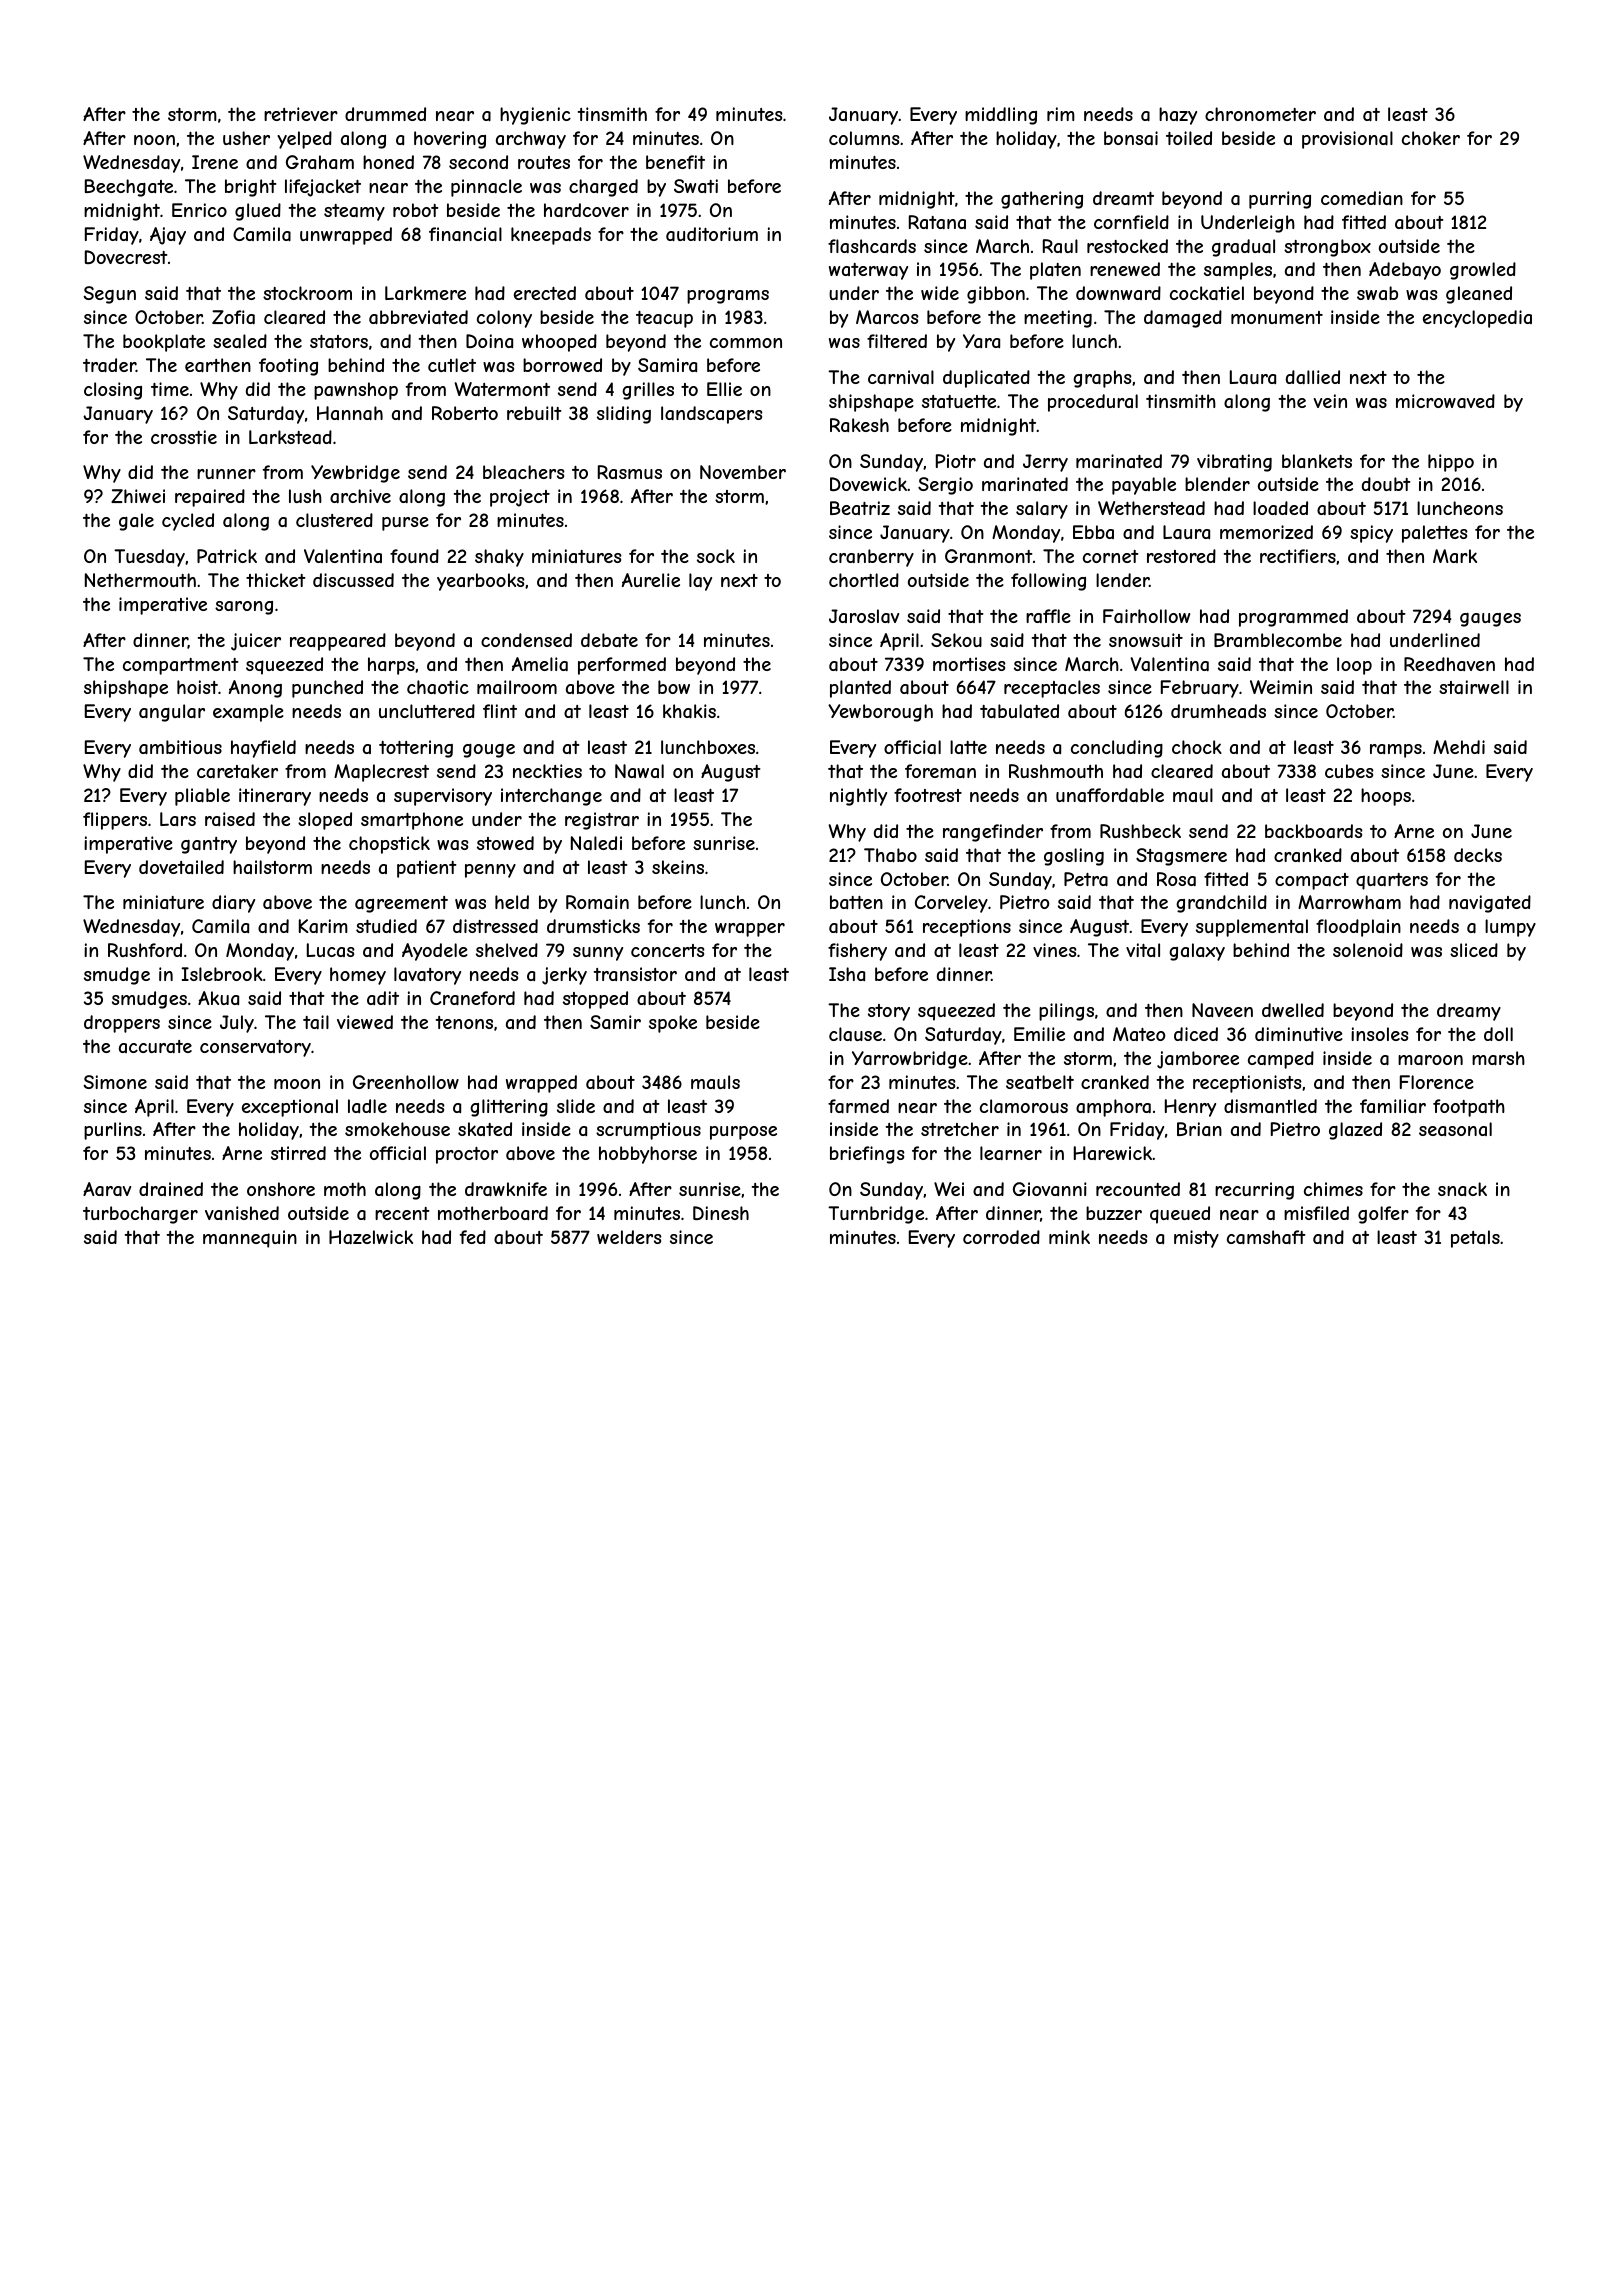 The image size is (1620, 2292). What do you see at coordinates (1475, 1239) in the screenshot?
I see `petals` at bounding box center [1475, 1239].
